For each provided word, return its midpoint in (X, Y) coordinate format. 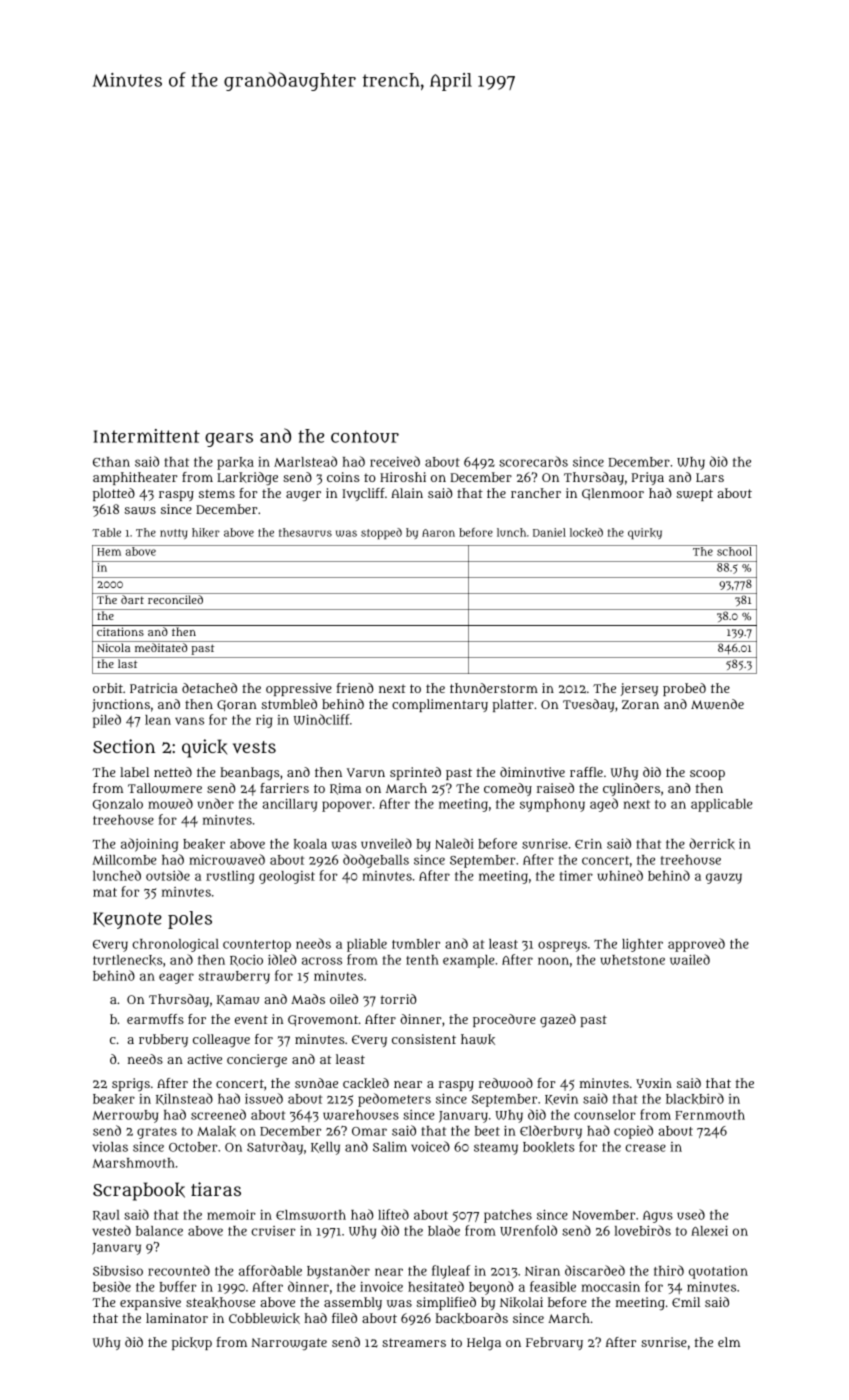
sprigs (131, 1084)
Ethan (111, 462)
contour (365, 436)
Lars (710, 478)
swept (695, 495)
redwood (506, 1083)
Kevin (561, 1099)
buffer (178, 1286)
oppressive (299, 689)
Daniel (549, 532)
